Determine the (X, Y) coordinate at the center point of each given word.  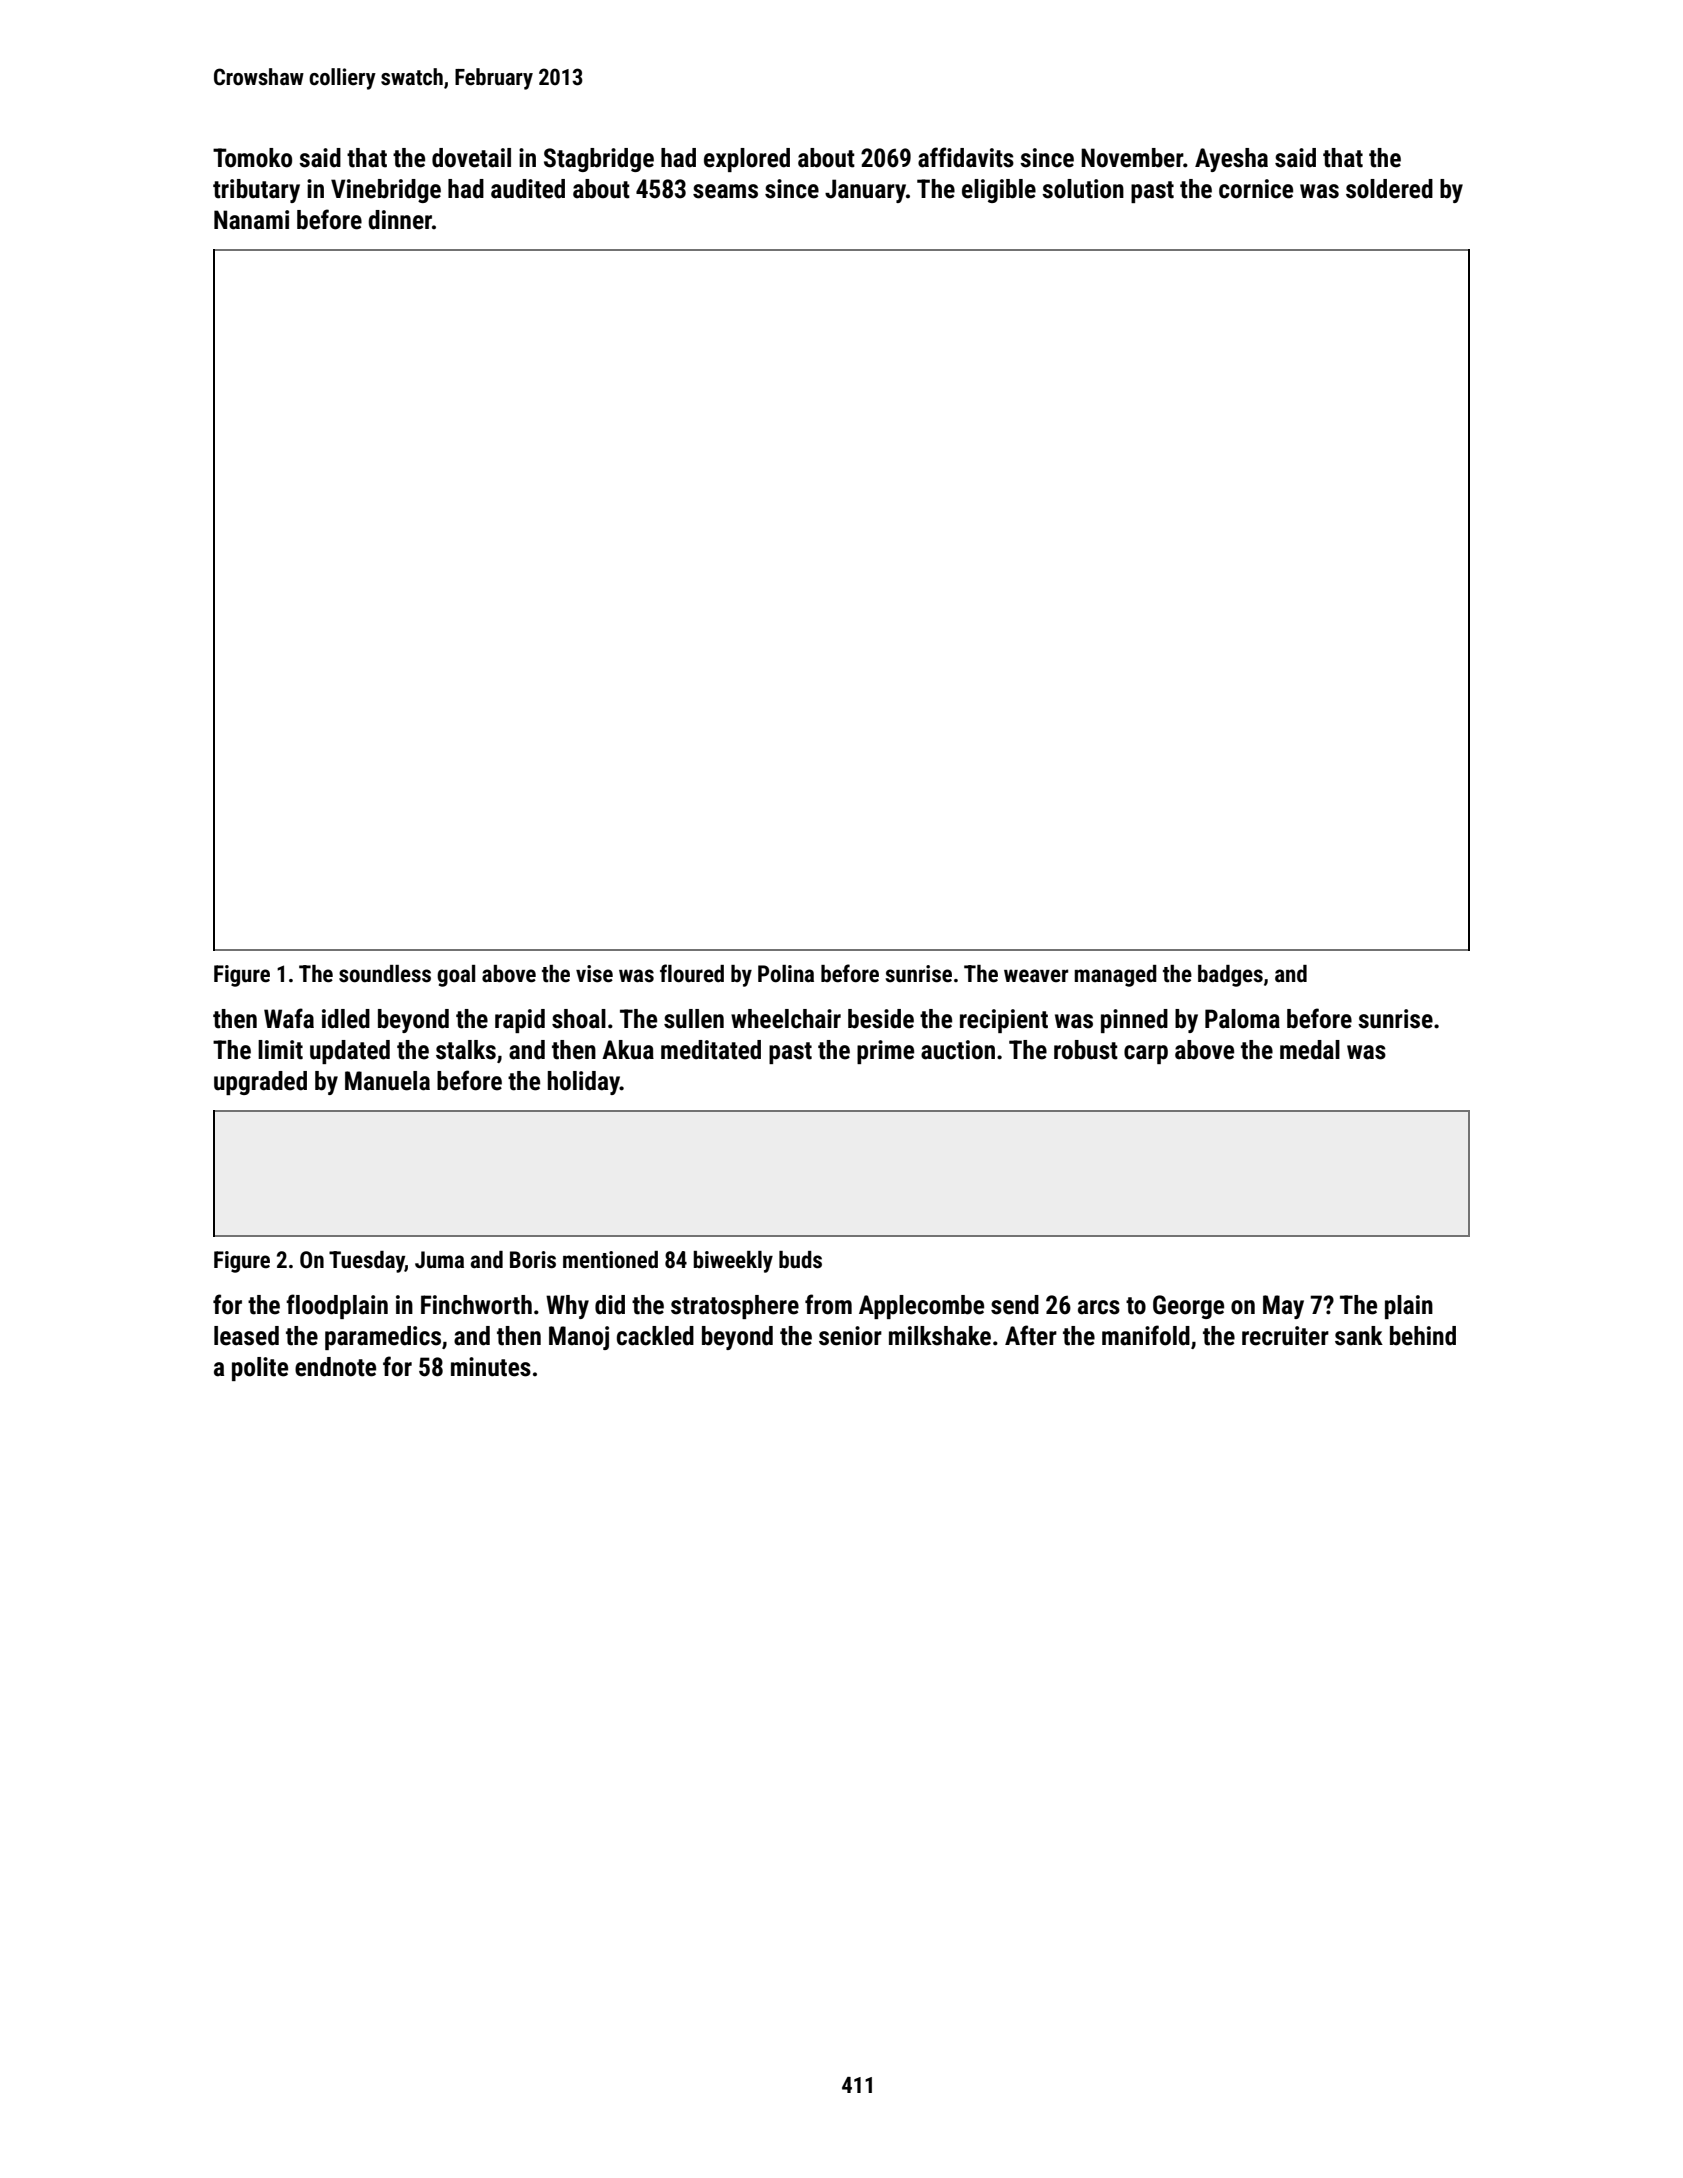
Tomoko (252, 158)
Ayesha (1231, 160)
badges (1230, 976)
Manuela (387, 1081)
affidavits (966, 157)
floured (692, 973)
